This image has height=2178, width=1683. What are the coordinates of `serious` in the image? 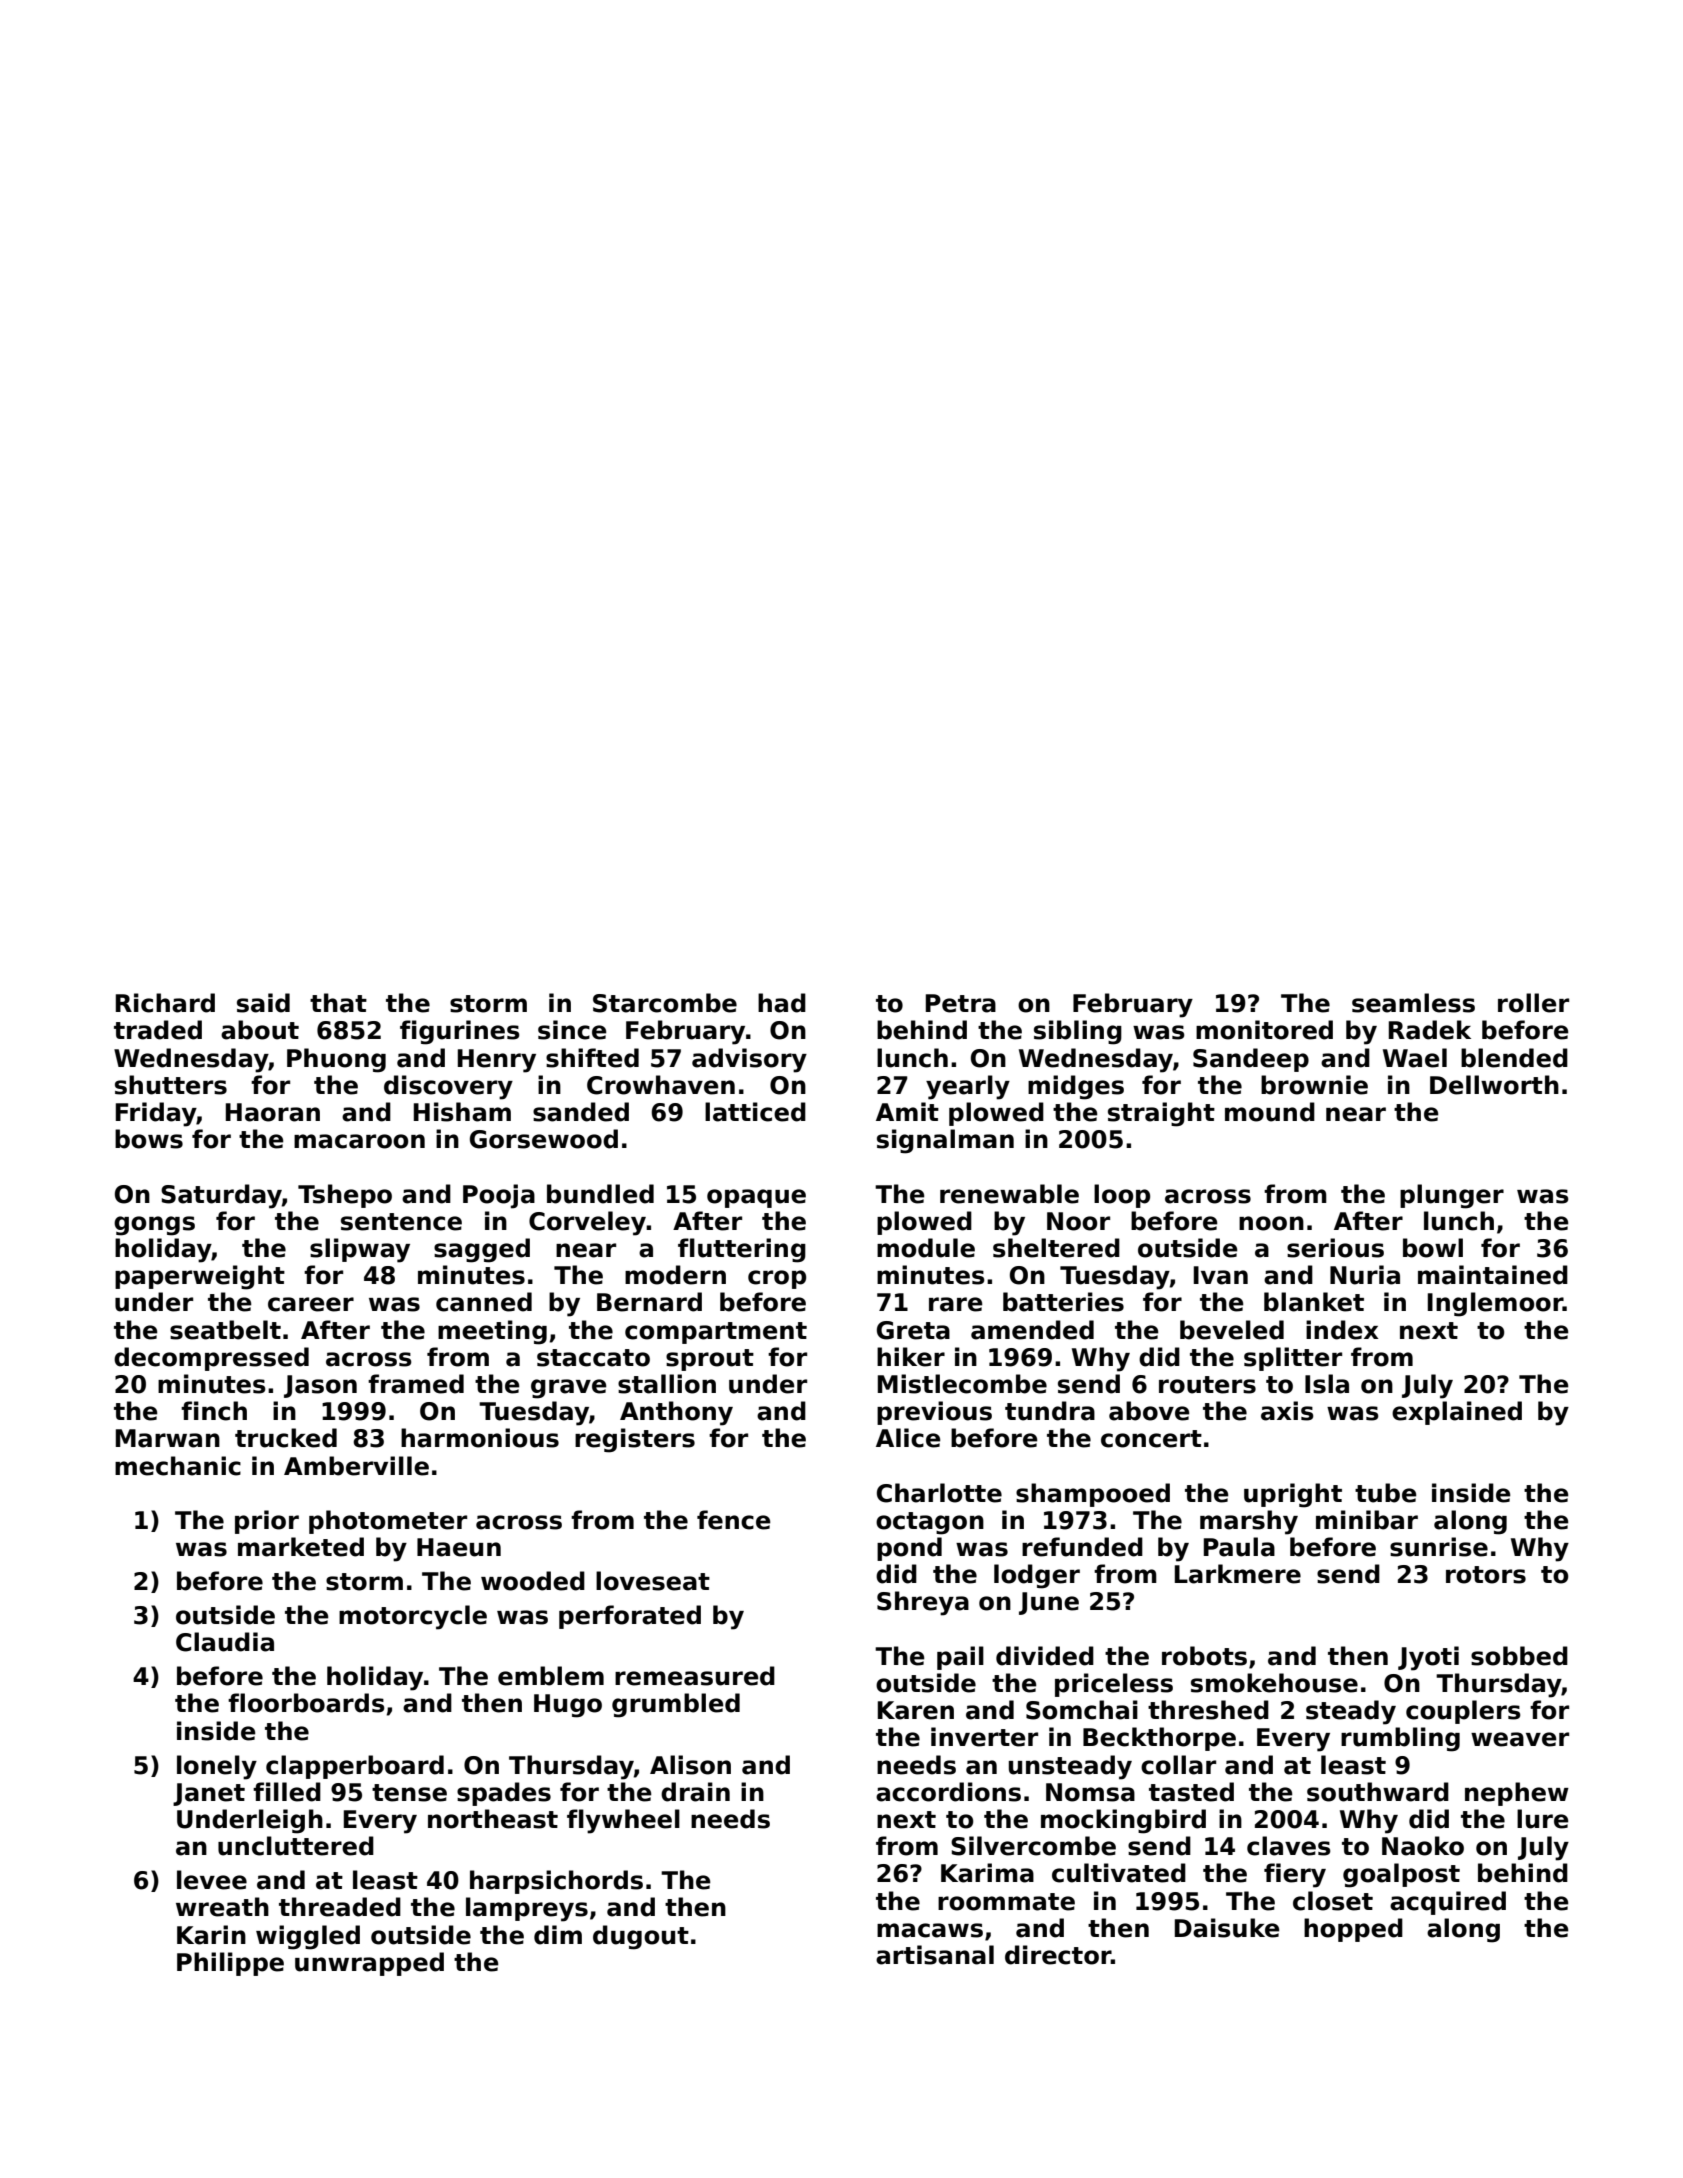 It's located at (1335, 1248).
